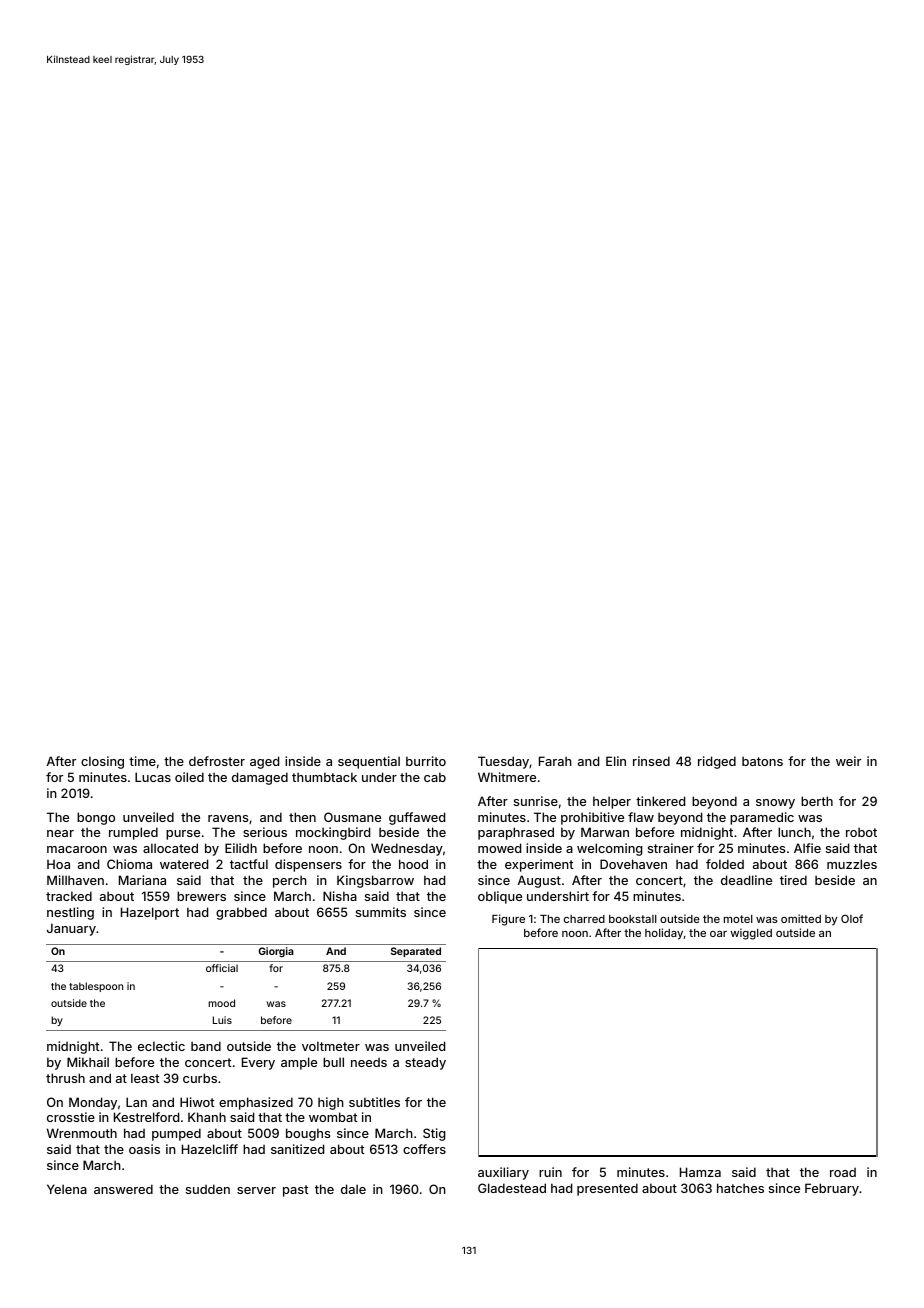  Describe the element at coordinates (793, 880) in the screenshot. I see `tired` at that location.
